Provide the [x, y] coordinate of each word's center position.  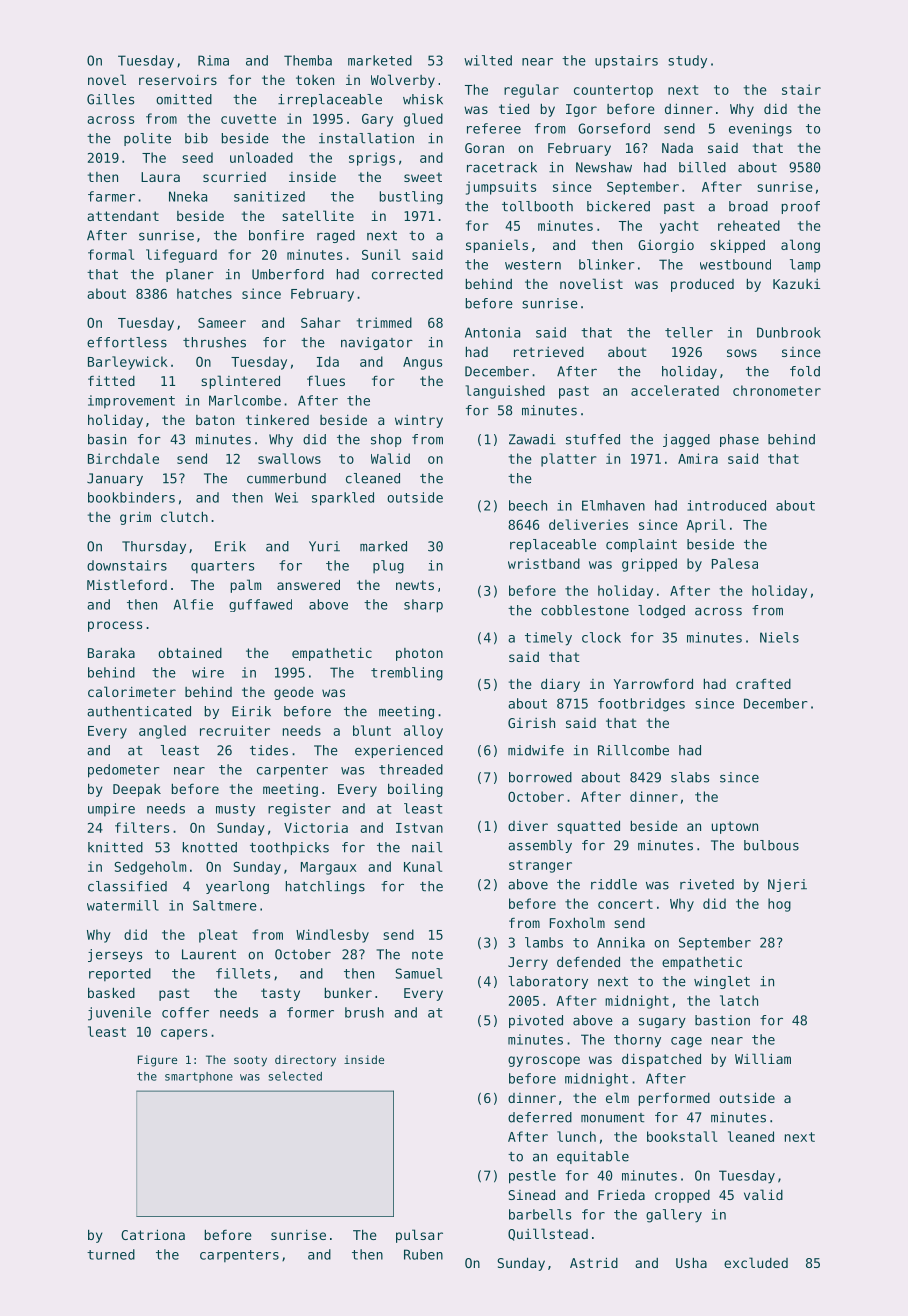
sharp [423, 606]
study [687, 62]
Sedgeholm [150, 868]
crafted [763, 683]
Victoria [316, 827]
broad [748, 206]
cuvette [248, 119]
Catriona [153, 1234]
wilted [488, 60]
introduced [726, 505]
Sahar [321, 322]
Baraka [111, 652]
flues [326, 380]
